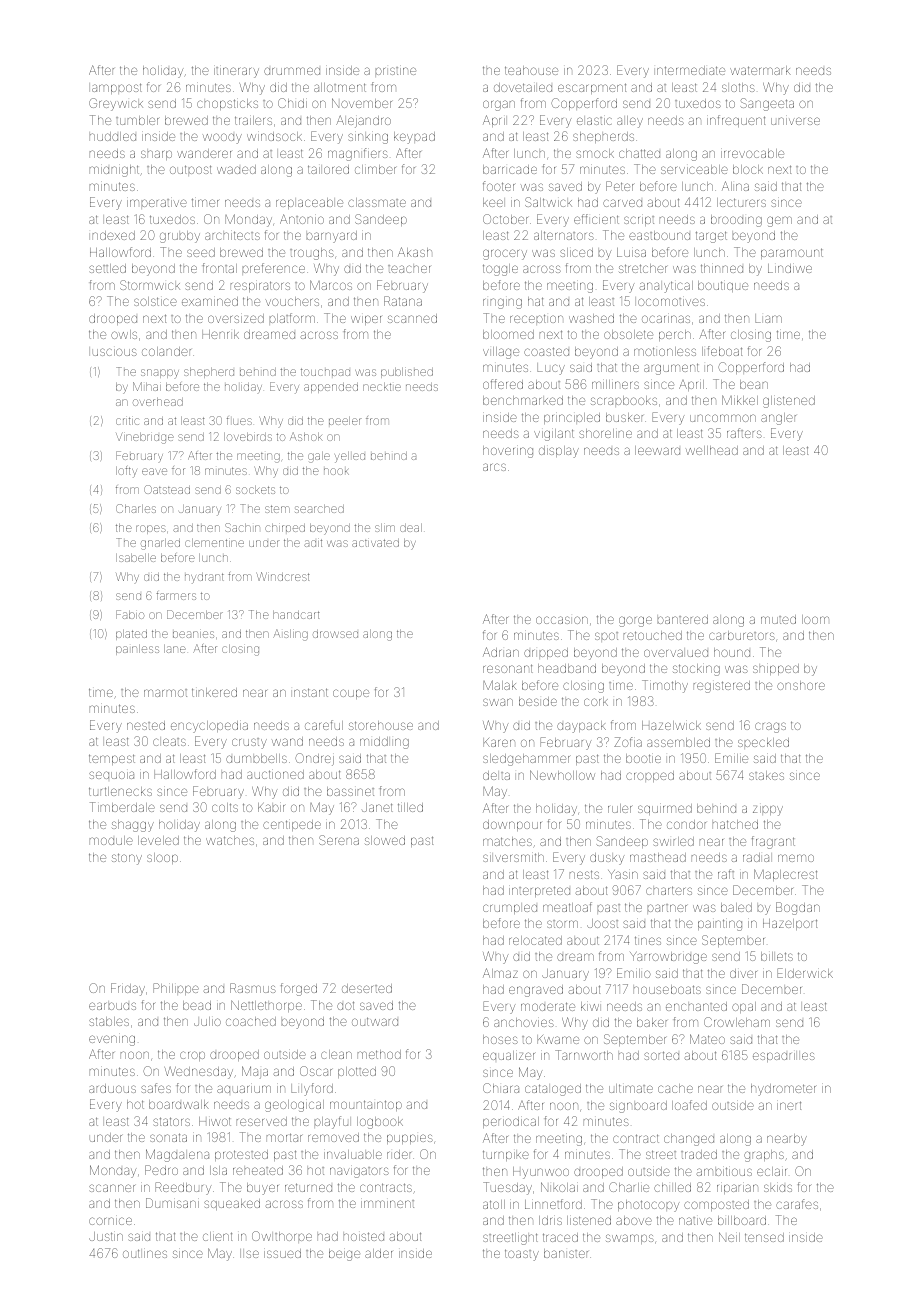  What do you see at coordinates (253, 988) in the document?
I see `Rasmus` at bounding box center [253, 988].
